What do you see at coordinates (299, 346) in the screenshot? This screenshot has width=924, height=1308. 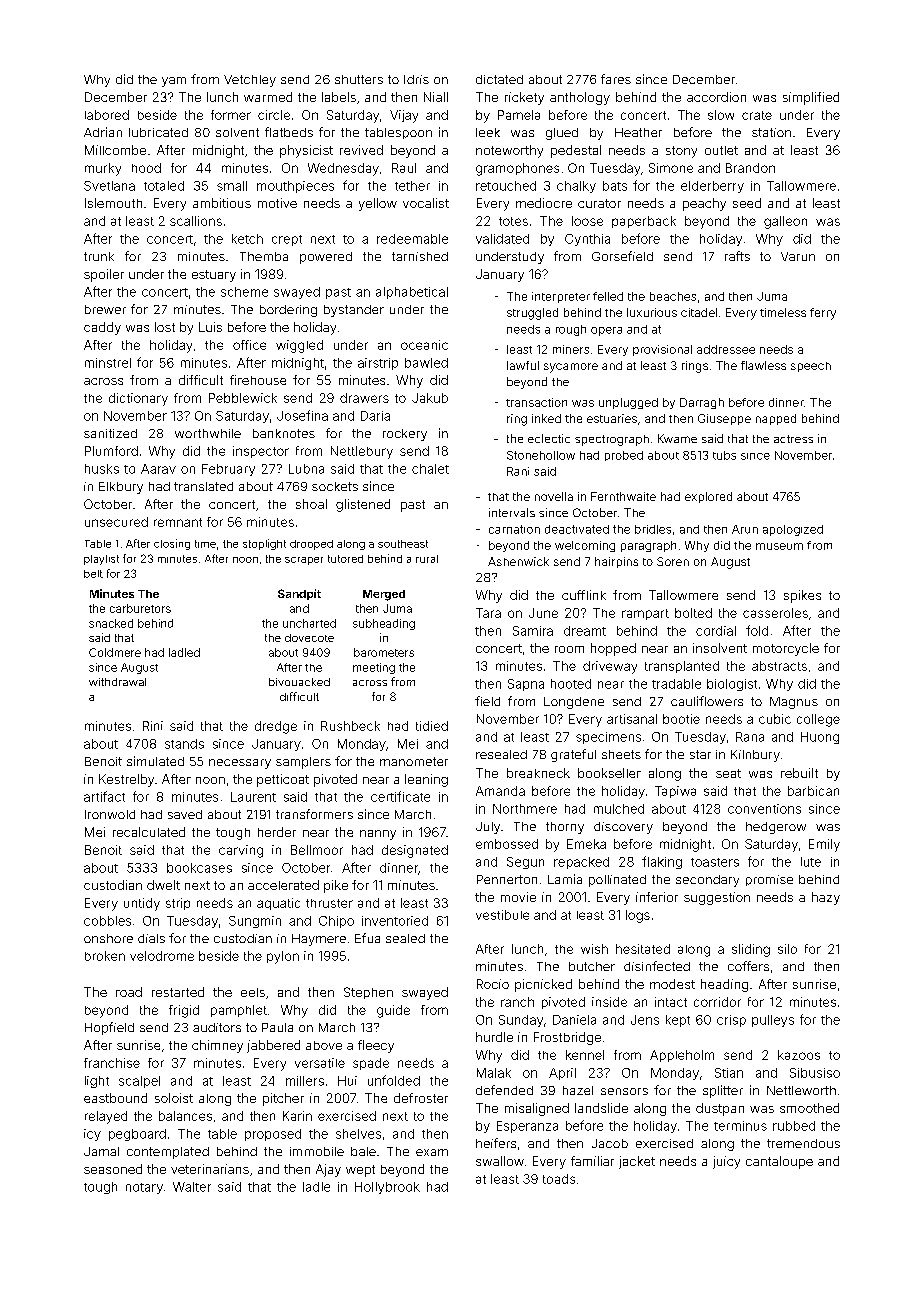 I see `wiggled` at bounding box center [299, 346].
